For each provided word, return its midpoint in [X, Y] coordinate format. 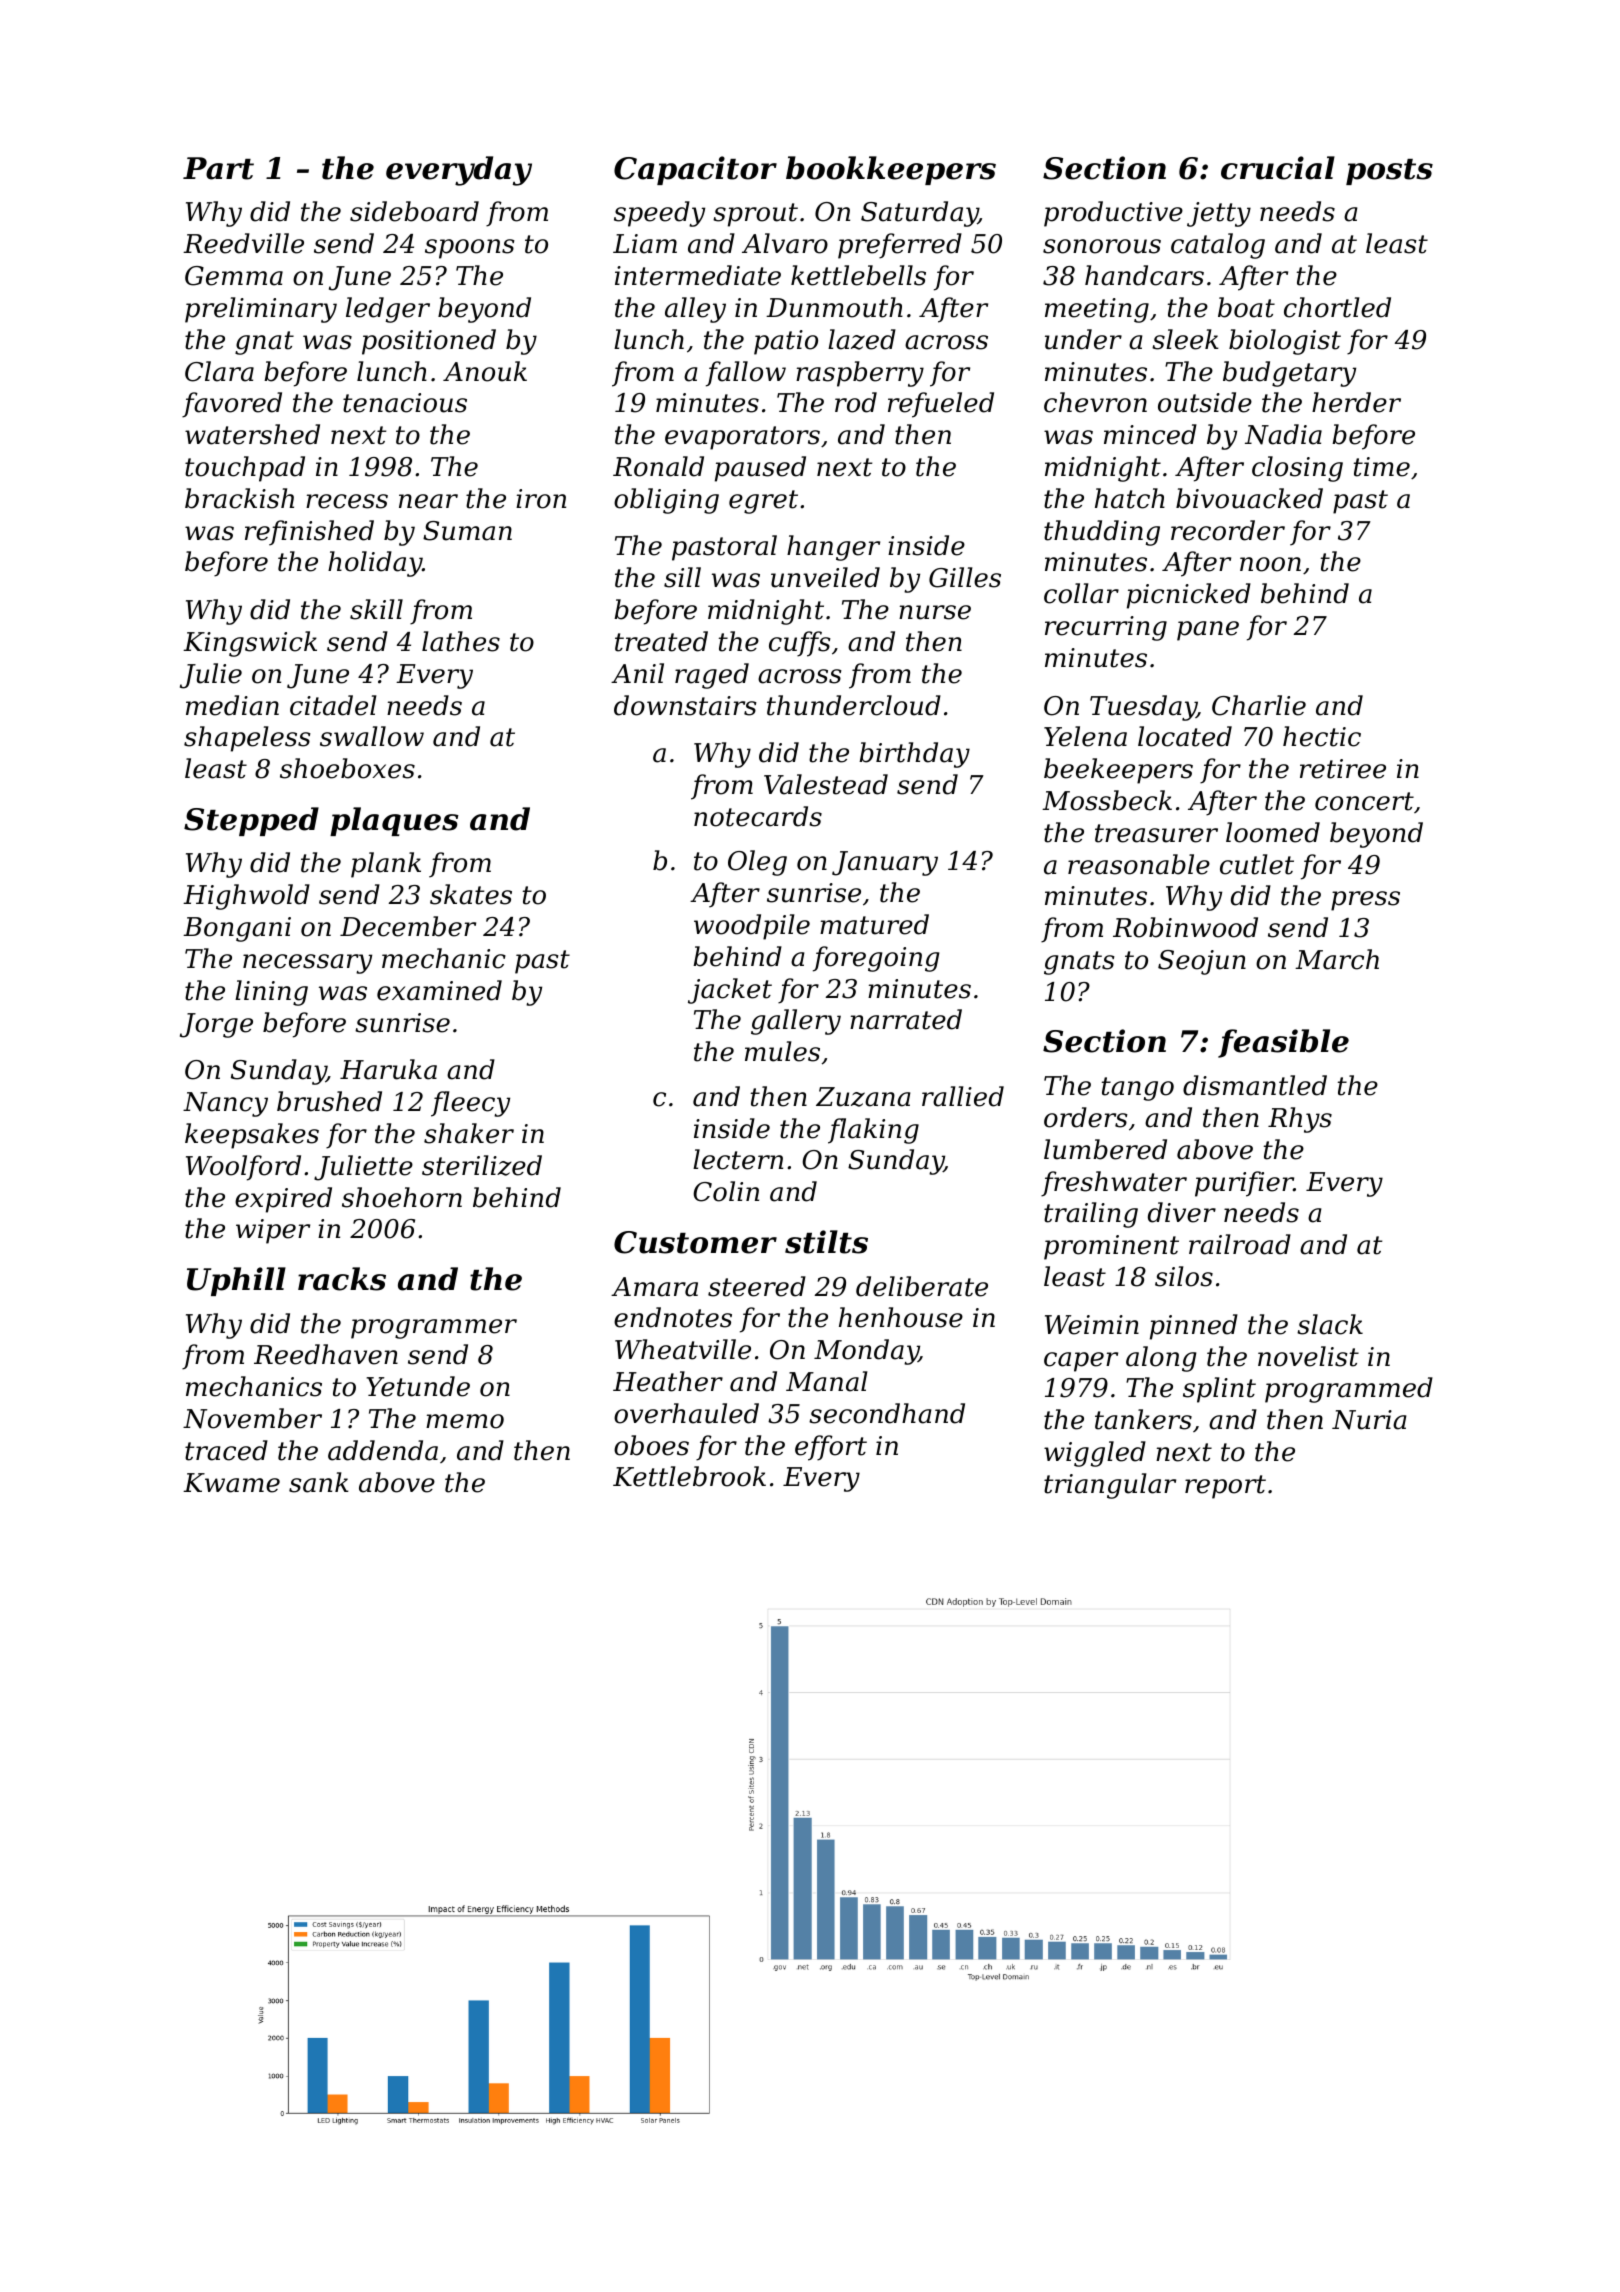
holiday [375, 564]
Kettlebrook [689, 1476]
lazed [862, 339]
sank [319, 1482]
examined [439, 990]
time [1382, 467]
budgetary [1289, 374]
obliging [666, 501]
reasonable [1139, 864]
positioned [429, 342]
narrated [906, 1019]
